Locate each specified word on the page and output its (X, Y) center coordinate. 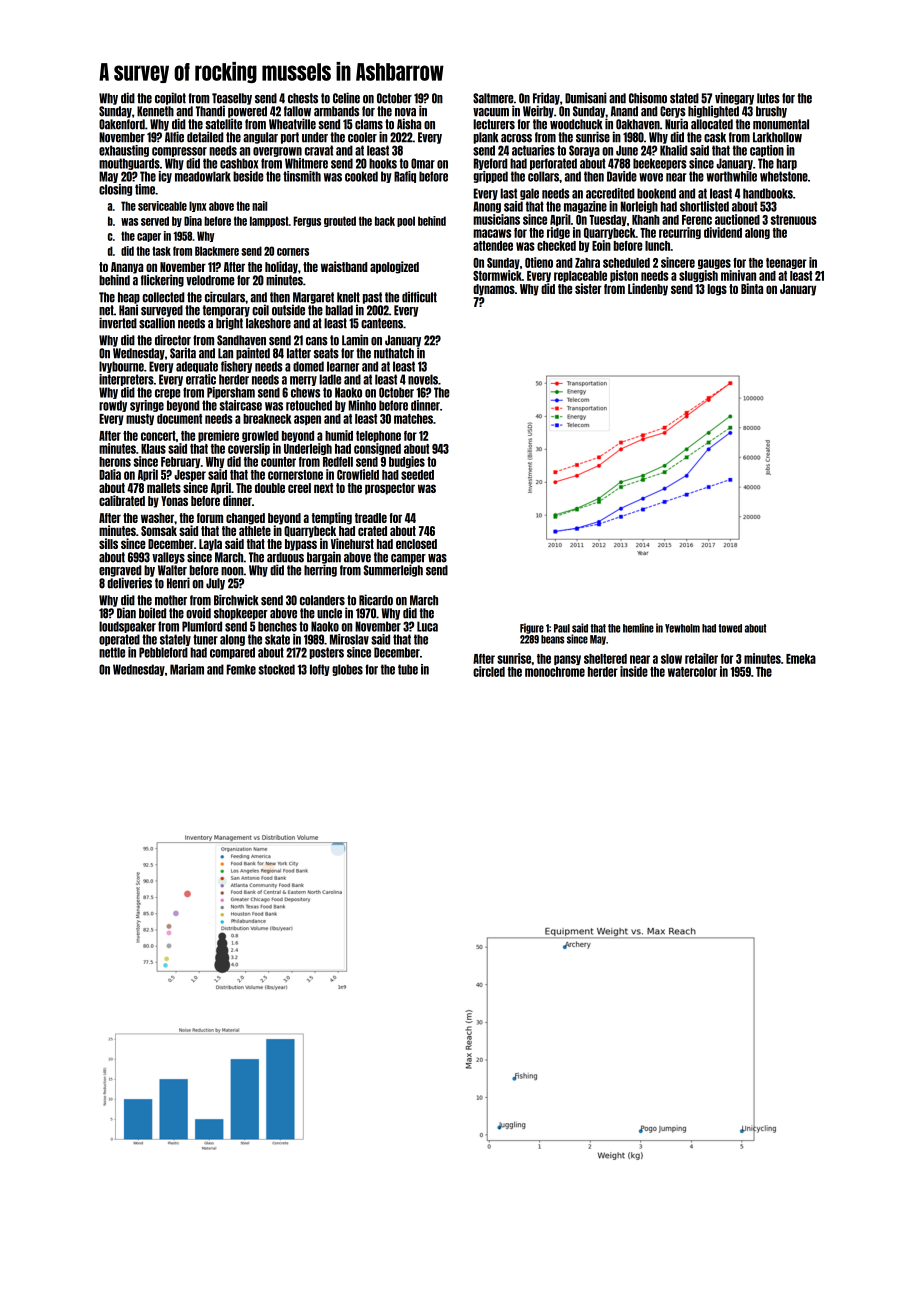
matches (413, 419)
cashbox (239, 163)
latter (299, 353)
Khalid (673, 150)
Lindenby (648, 289)
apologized (394, 267)
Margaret (313, 298)
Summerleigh (393, 570)
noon (232, 571)
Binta (752, 288)
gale (529, 194)
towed (730, 628)
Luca (427, 626)
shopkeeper (241, 614)
